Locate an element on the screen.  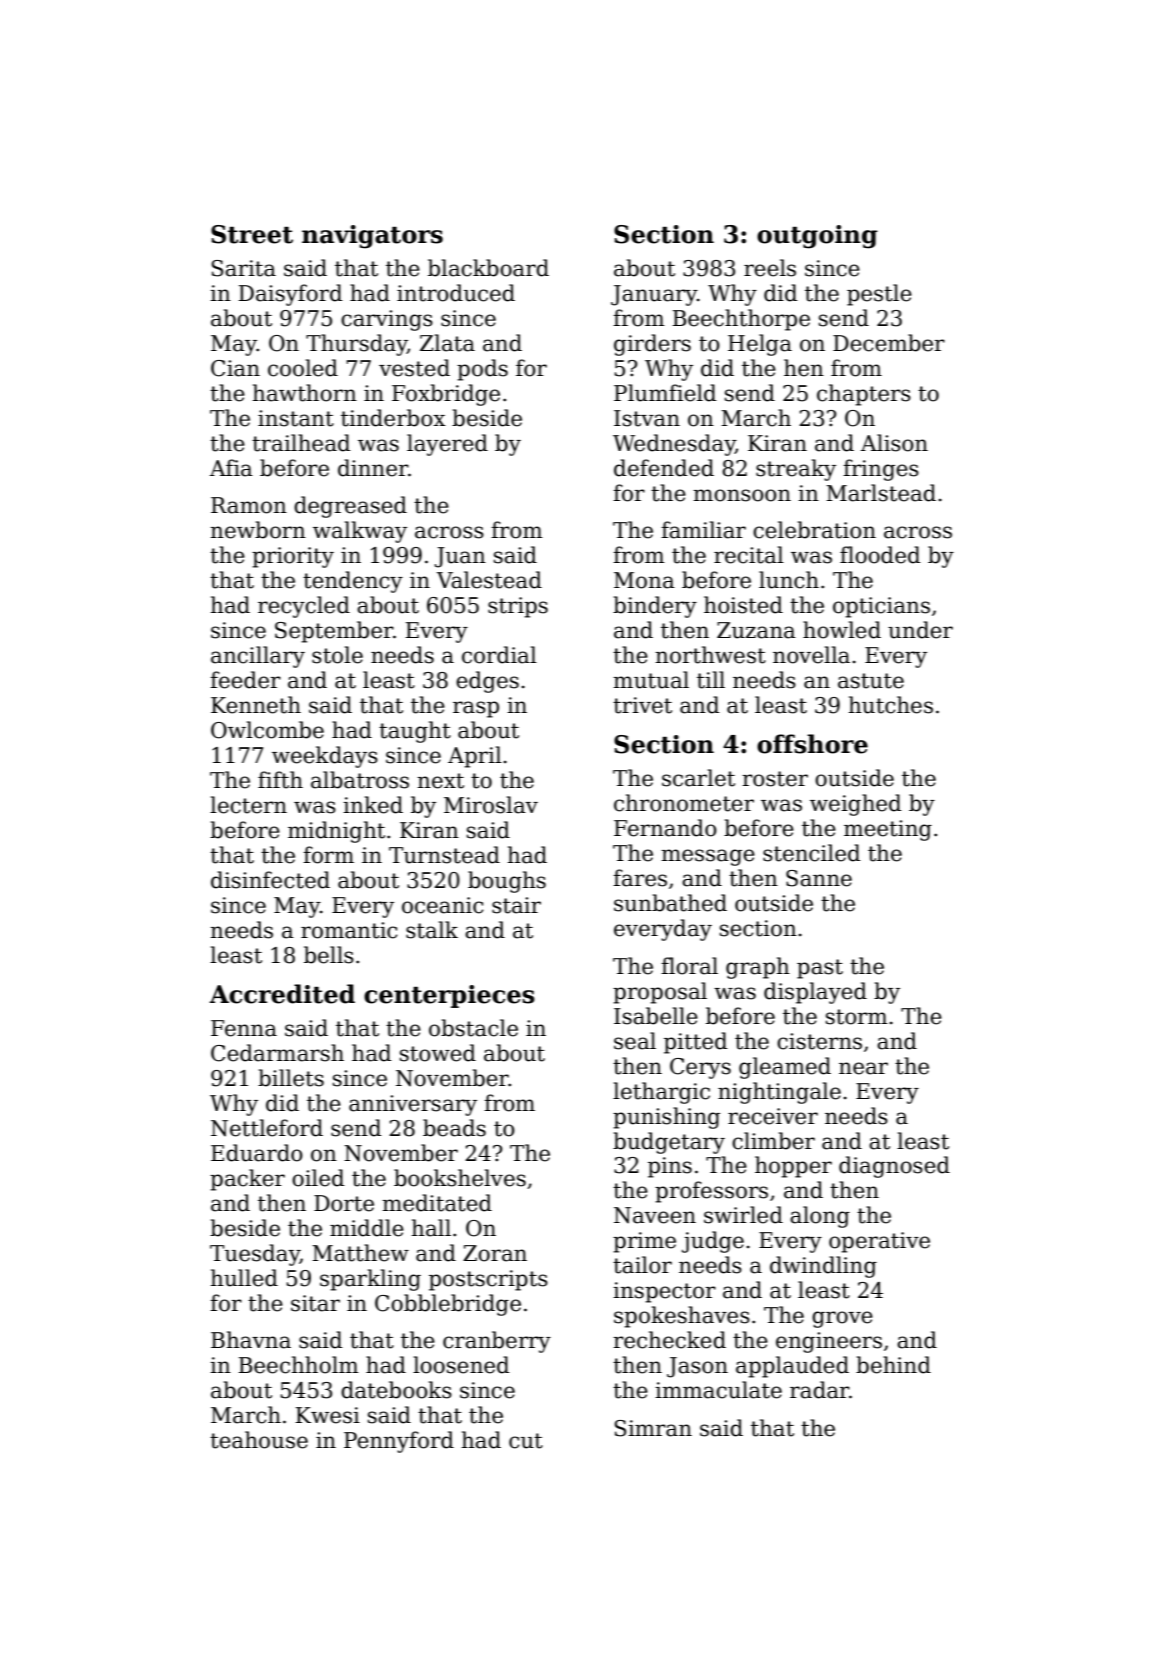
teahouse is located at coordinates (259, 1440).
